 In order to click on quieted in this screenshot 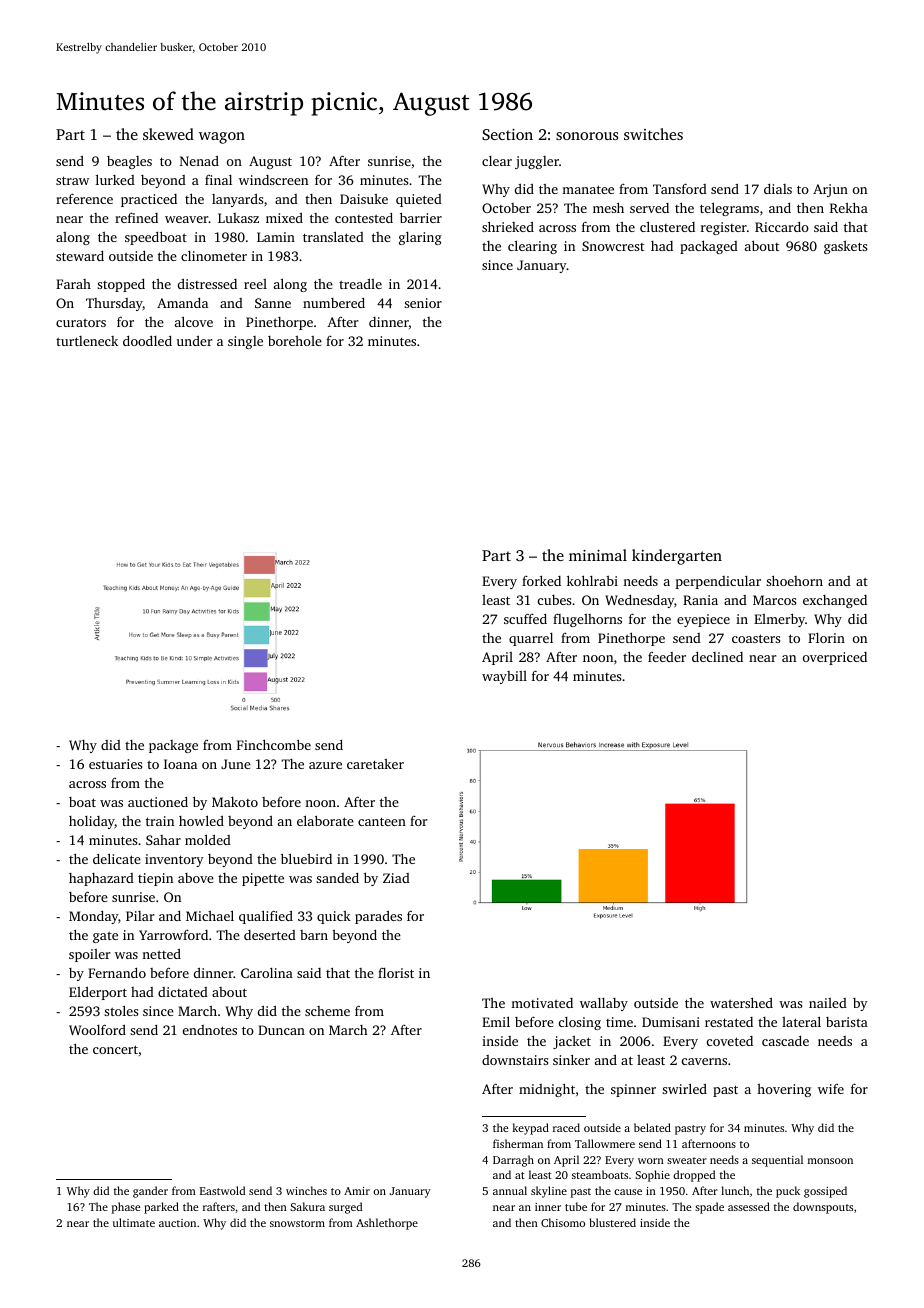, I will do `click(419, 200)`.
